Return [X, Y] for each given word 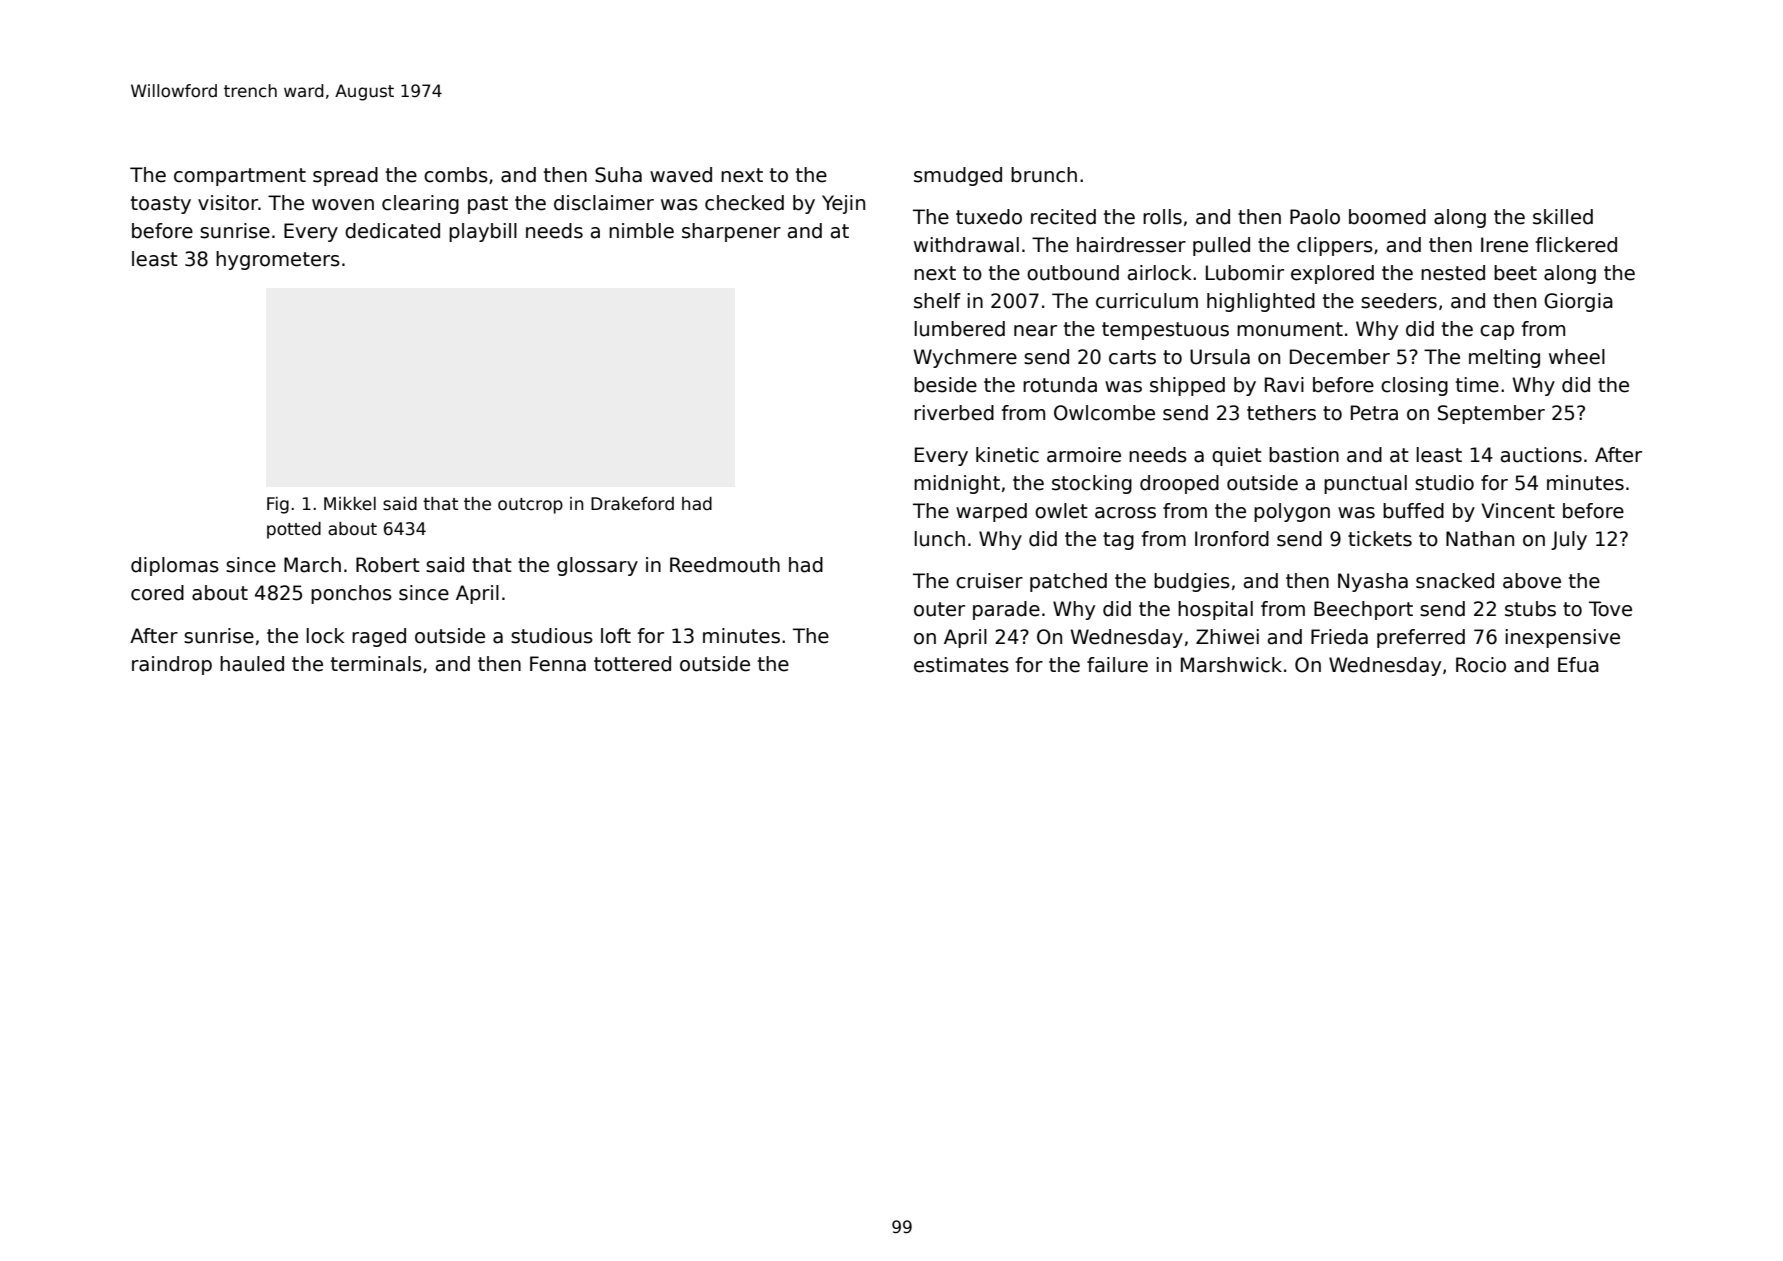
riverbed [954, 413]
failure [1117, 665]
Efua [1578, 665]
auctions [1541, 455]
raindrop [172, 665]
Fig [278, 505]
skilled [1563, 217]
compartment [240, 177]
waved [681, 175]
